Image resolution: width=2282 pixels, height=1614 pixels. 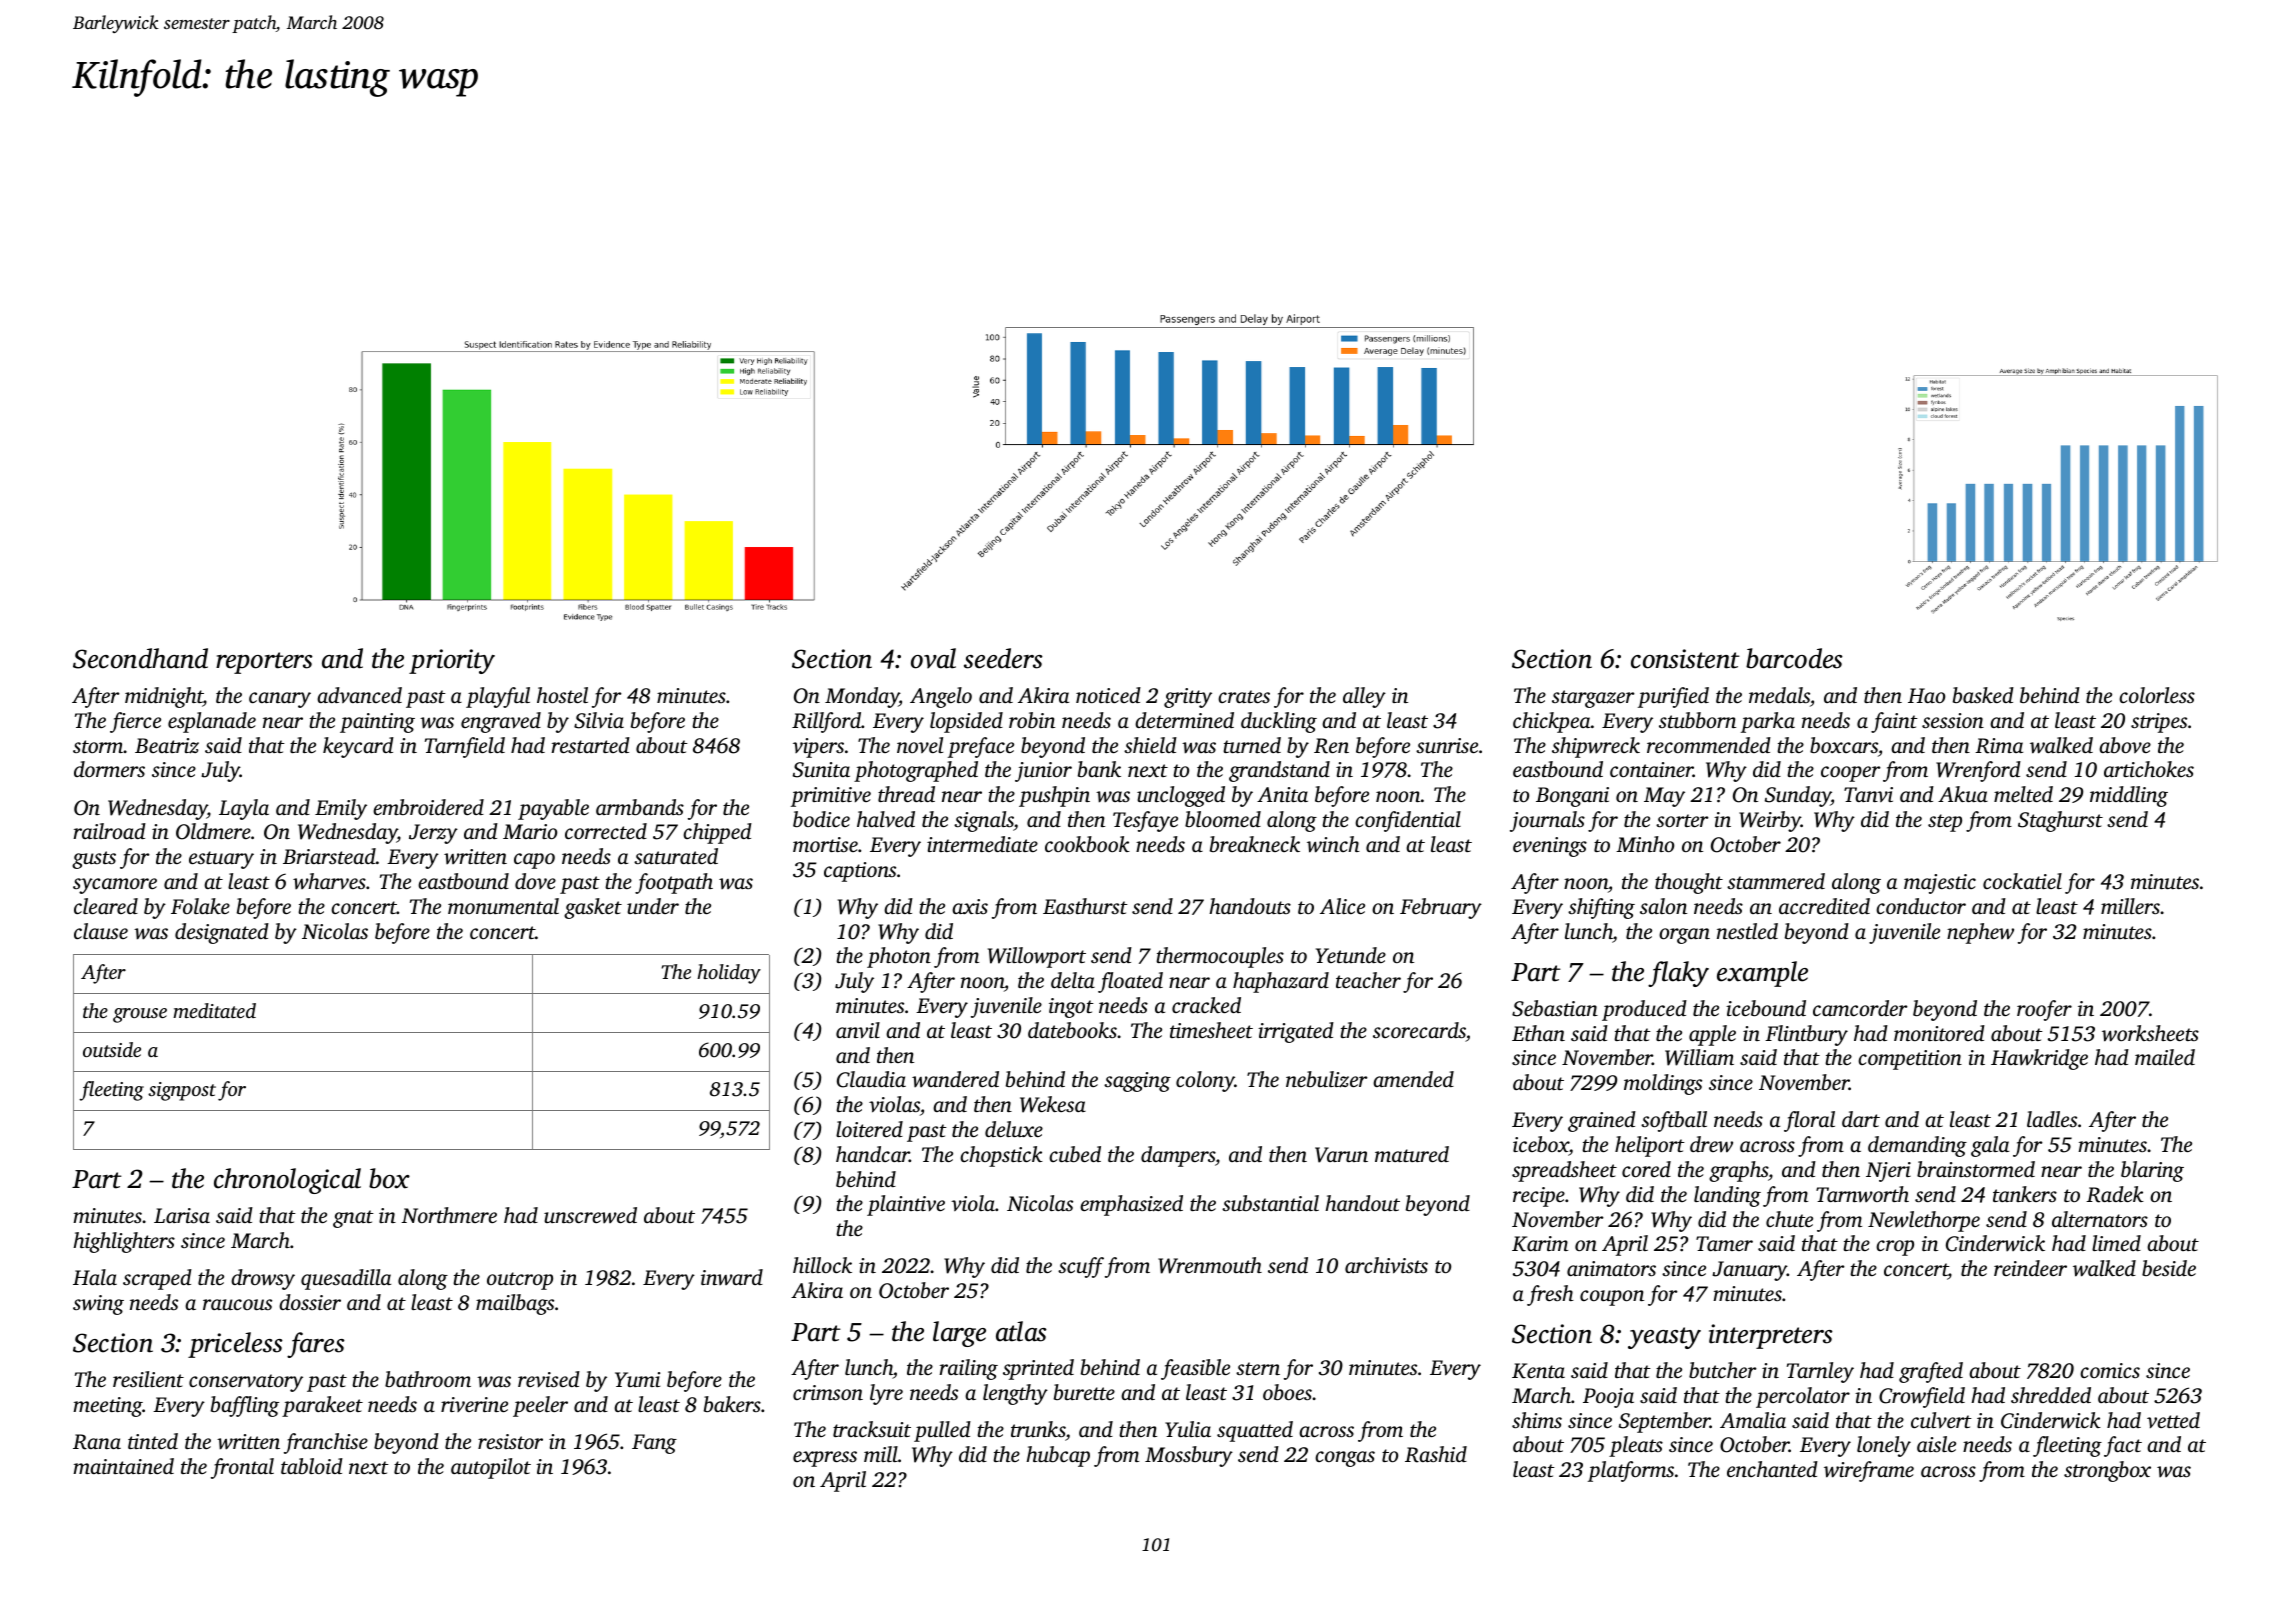 I want to click on yeasty, so click(x=1664, y=1338).
